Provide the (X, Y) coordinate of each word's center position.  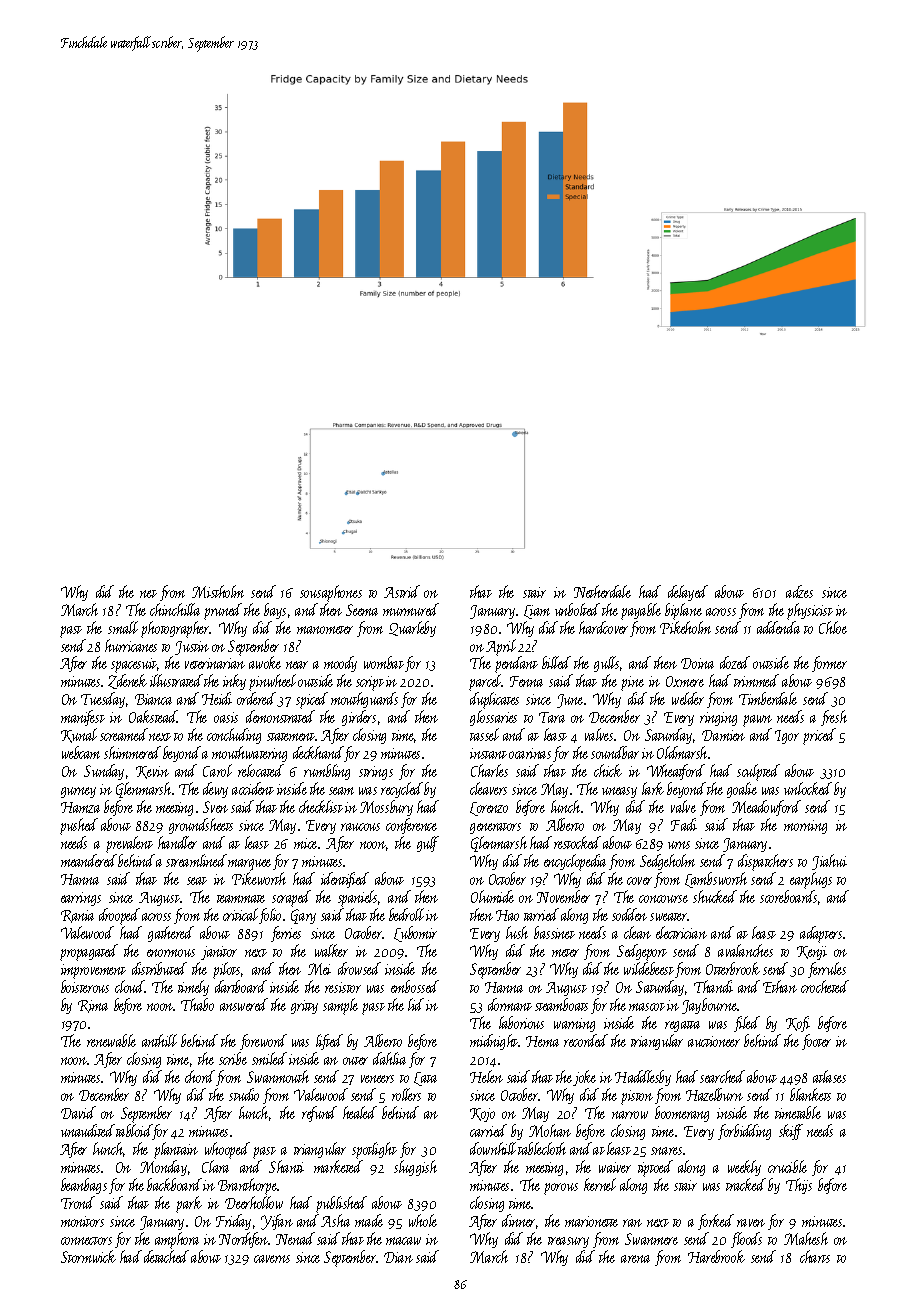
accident (253, 788)
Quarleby (412, 629)
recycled (402, 790)
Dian (398, 1257)
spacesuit (134, 665)
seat (197, 881)
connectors (86, 1241)
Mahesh (806, 1238)
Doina (697, 663)
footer (816, 1042)
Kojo (482, 1115)
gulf (428, 844)
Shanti (286, 1166)
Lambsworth (716, 880)
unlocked (808, 788)
